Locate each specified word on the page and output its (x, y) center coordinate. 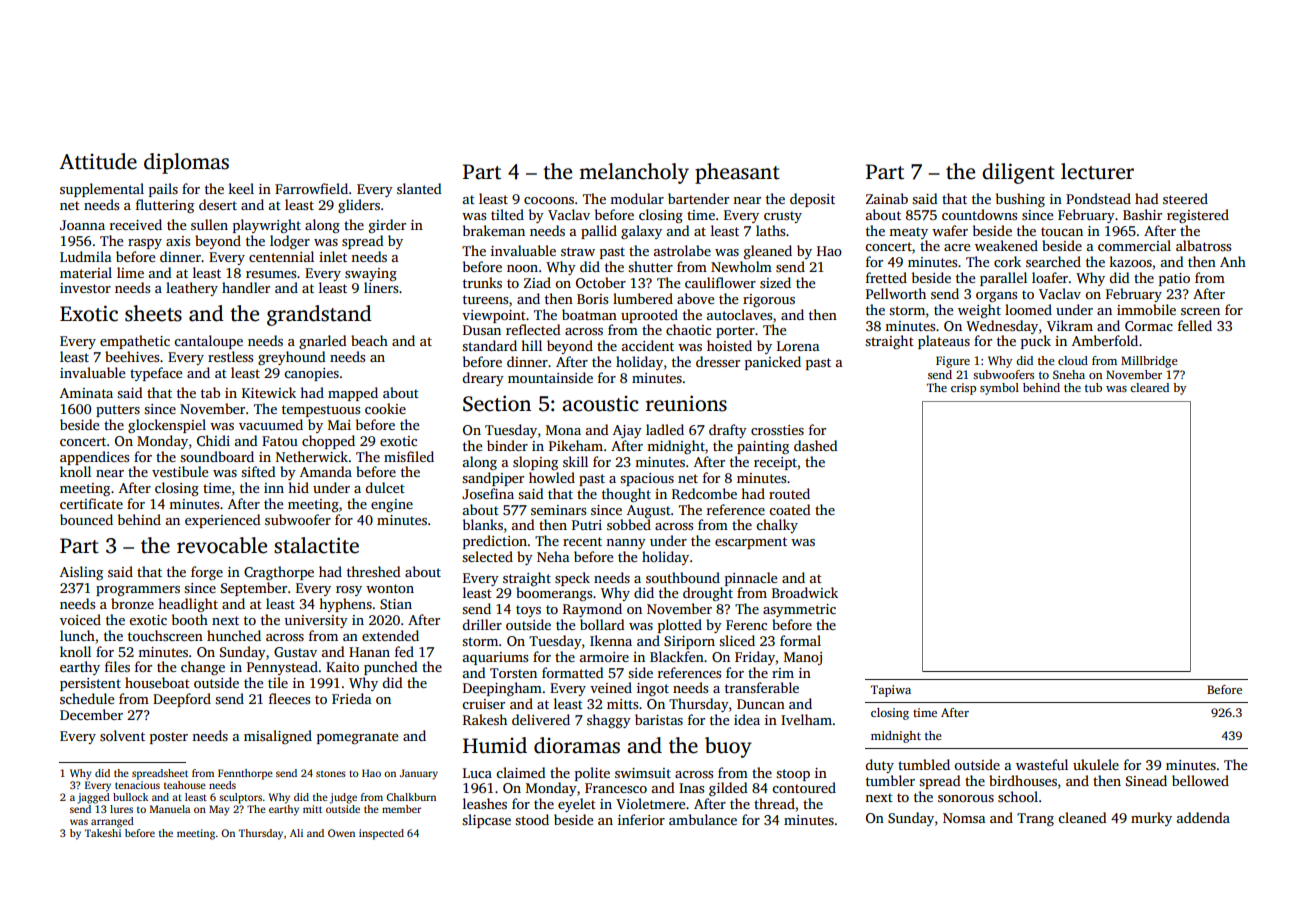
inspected (381, 834)
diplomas (186, 163)
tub (1093, 387)
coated (790, 509)
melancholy (634, 173)
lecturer (1097, 171)
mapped (353, 394)
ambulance (703, 819)
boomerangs (554, 594)
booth (190, 619)
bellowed (1200, 780)
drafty (728, 431)
